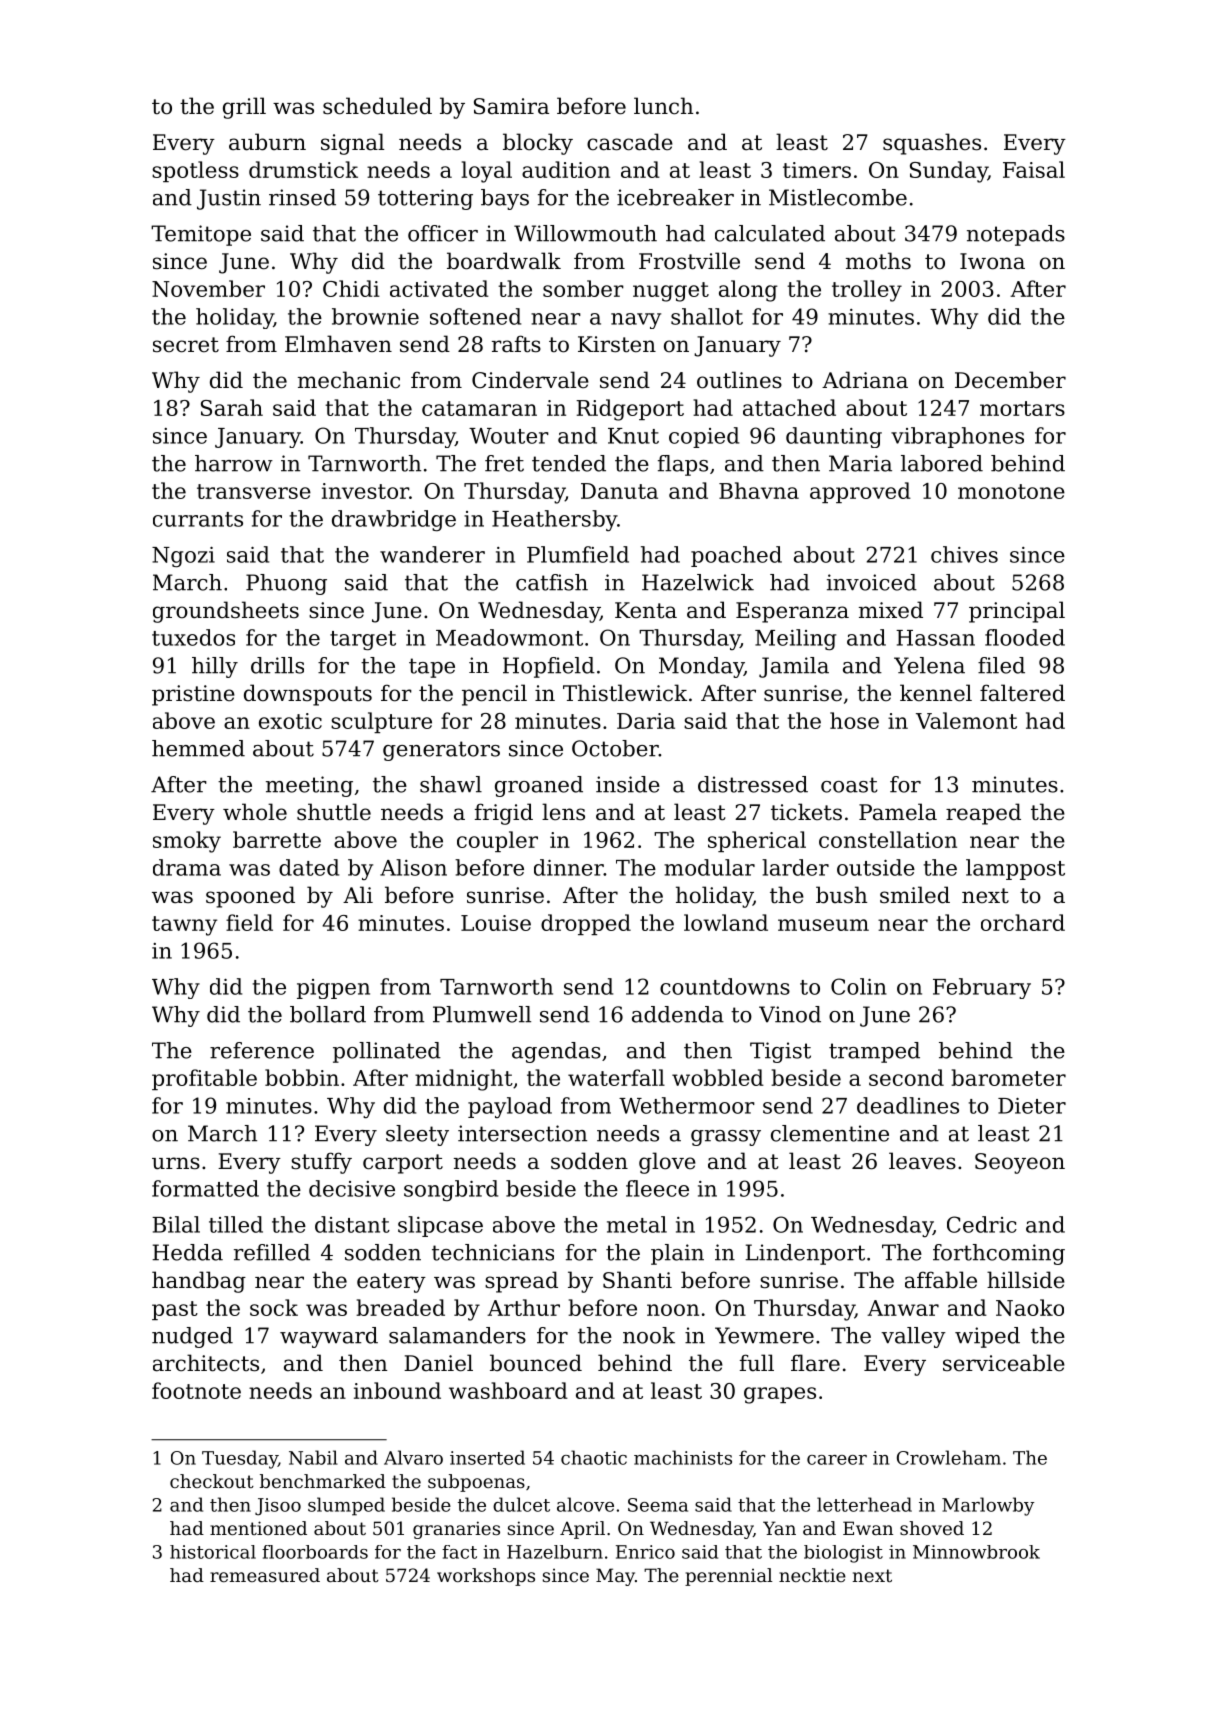  Describe the element at coordinates (1011, 491) in the screenshot. I see `monotone` at that location.
